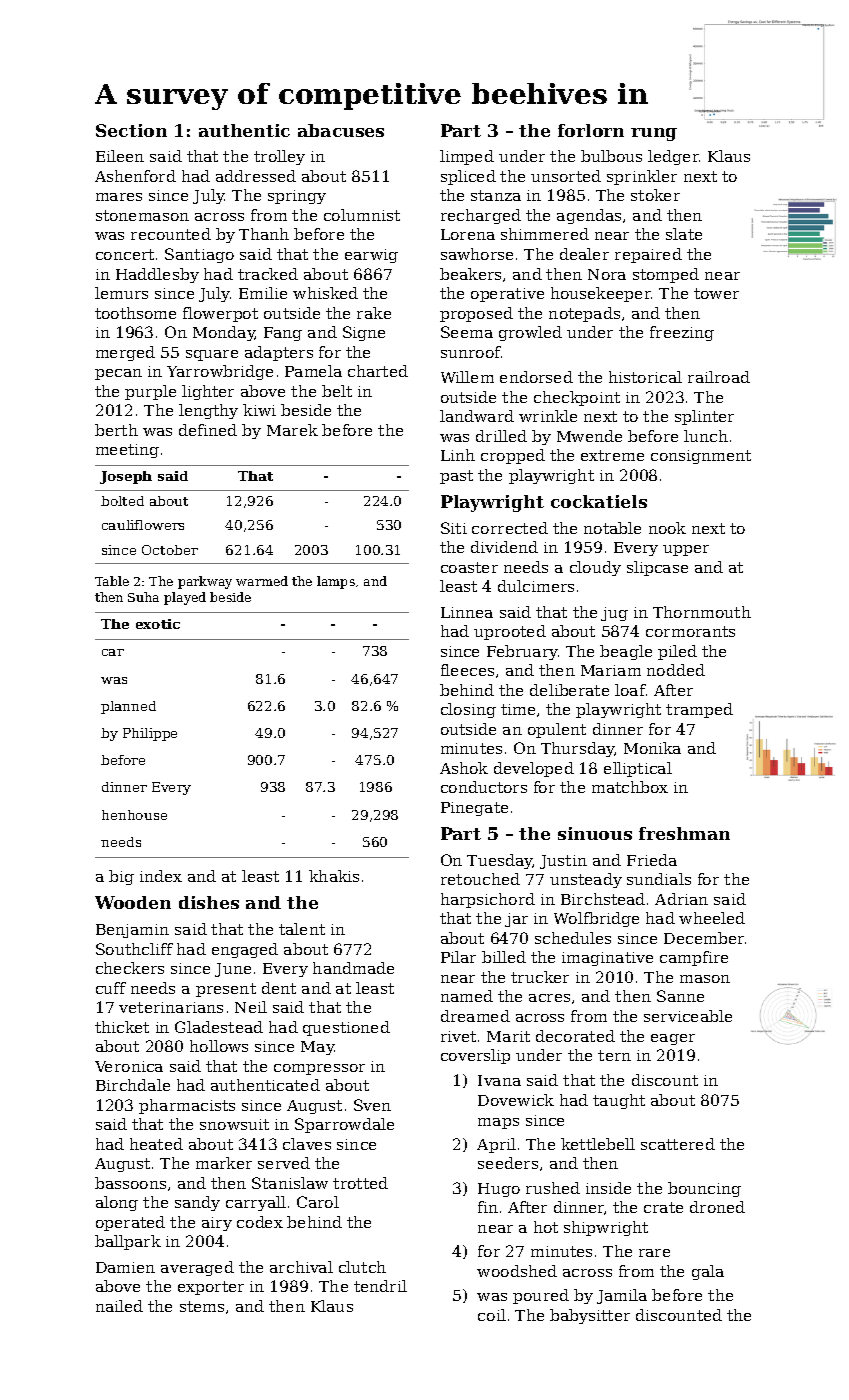 The width and height of the image is (849, 1400). I want to click on earwig, so click(371, 256).
